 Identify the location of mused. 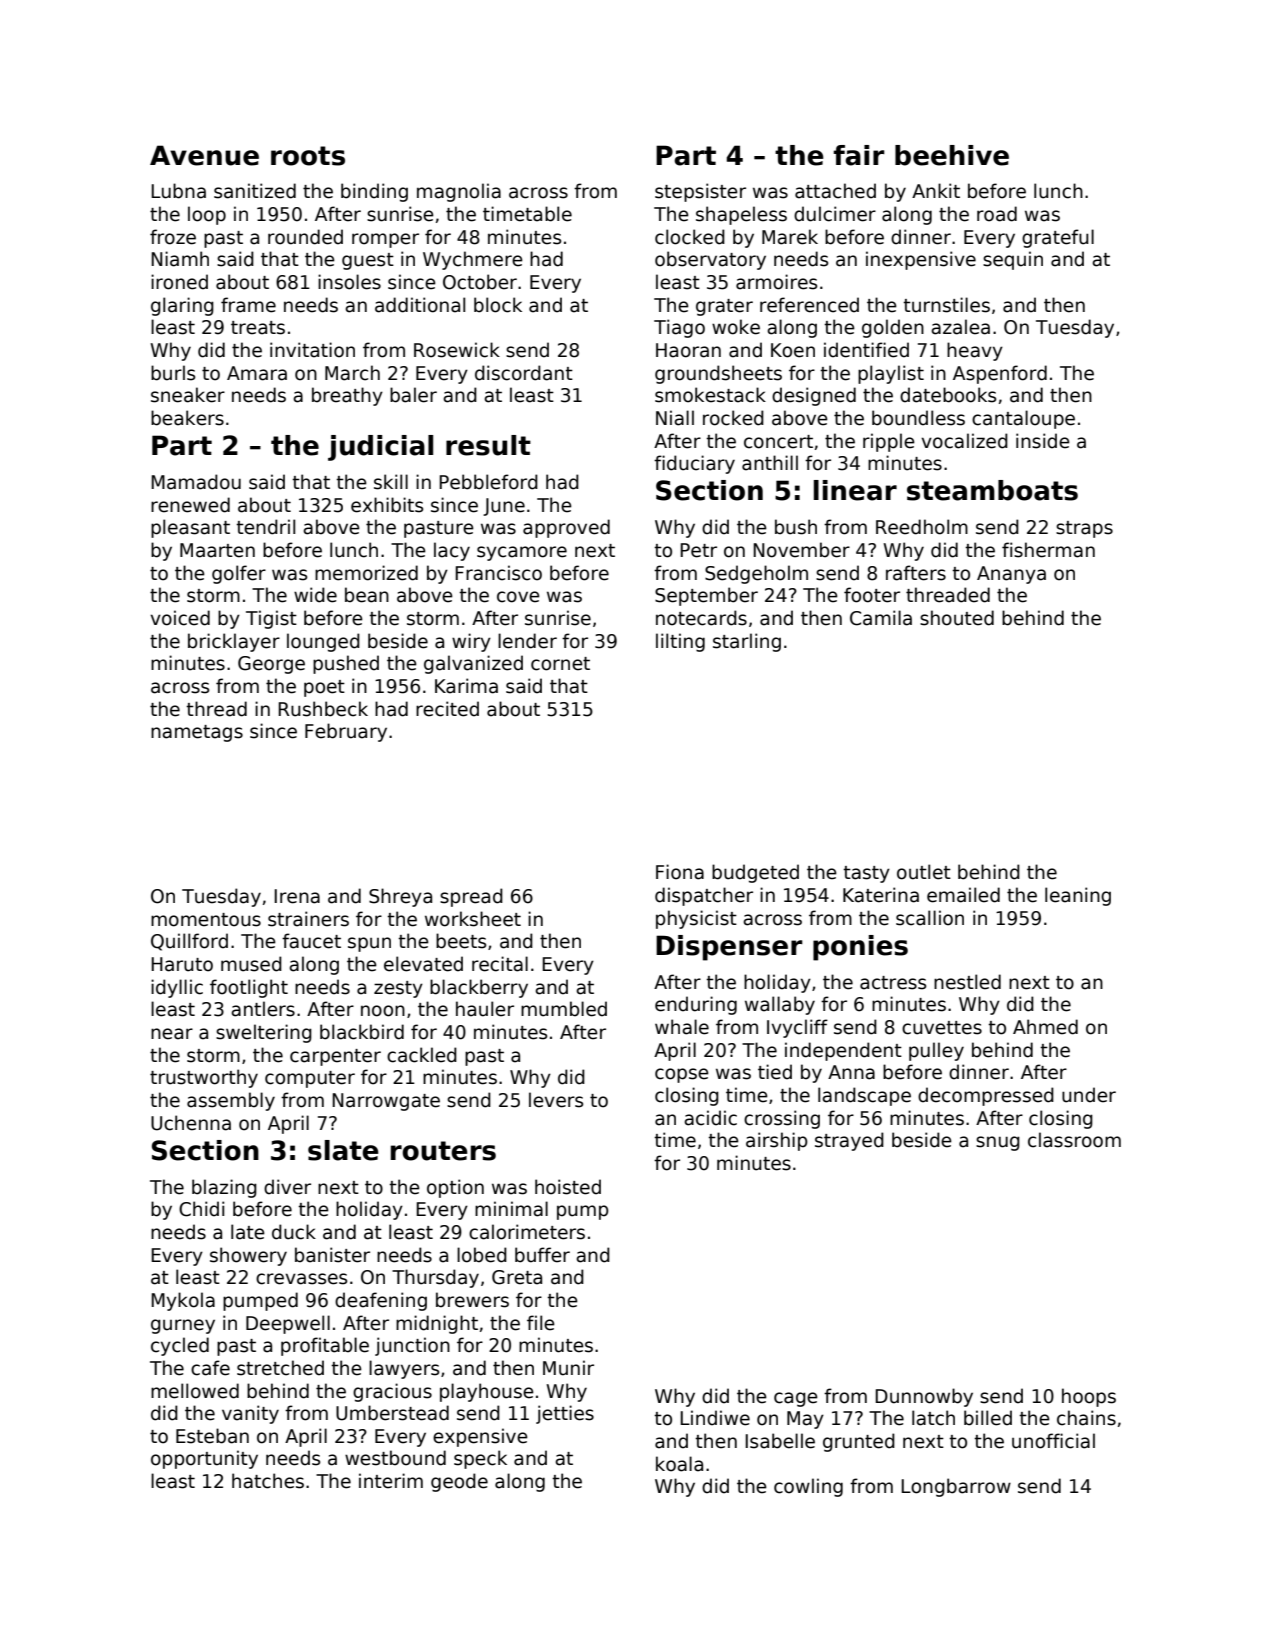
(251, 964).
